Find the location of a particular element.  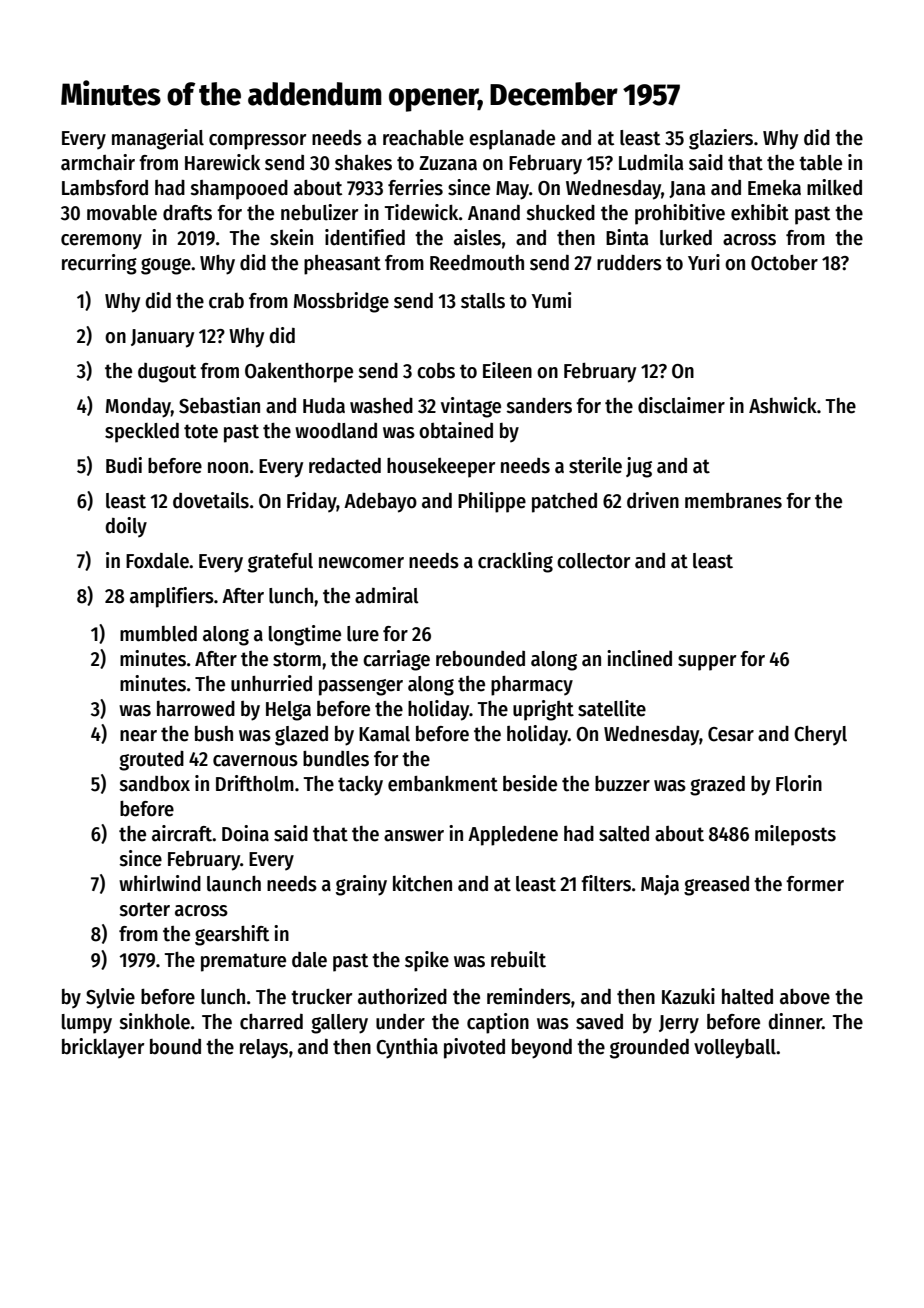

Cheryl is located at coordinates (820, 736).
